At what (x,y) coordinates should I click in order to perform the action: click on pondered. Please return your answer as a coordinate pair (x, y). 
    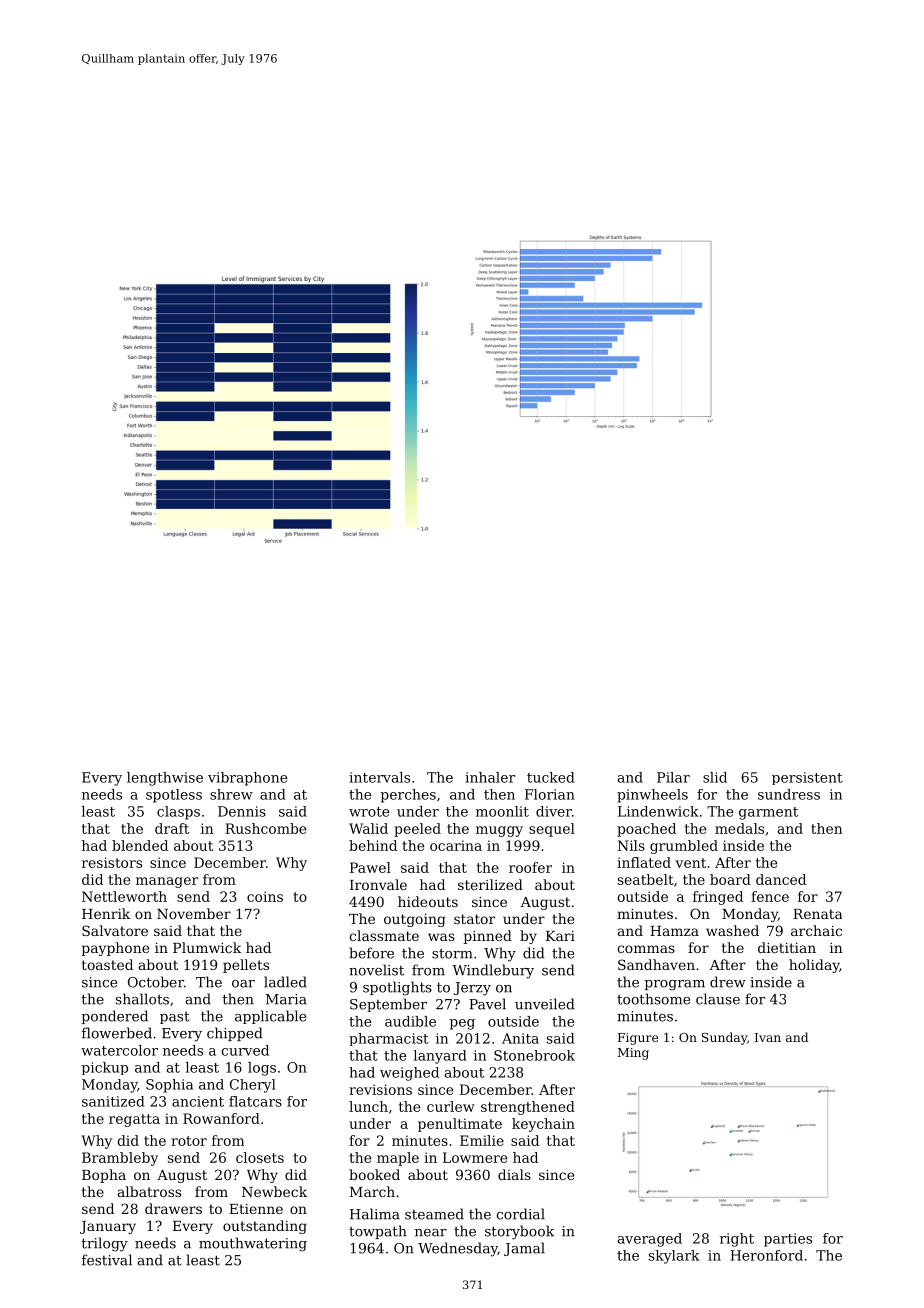
    Looking at the image, I should click on (115, 1017).
